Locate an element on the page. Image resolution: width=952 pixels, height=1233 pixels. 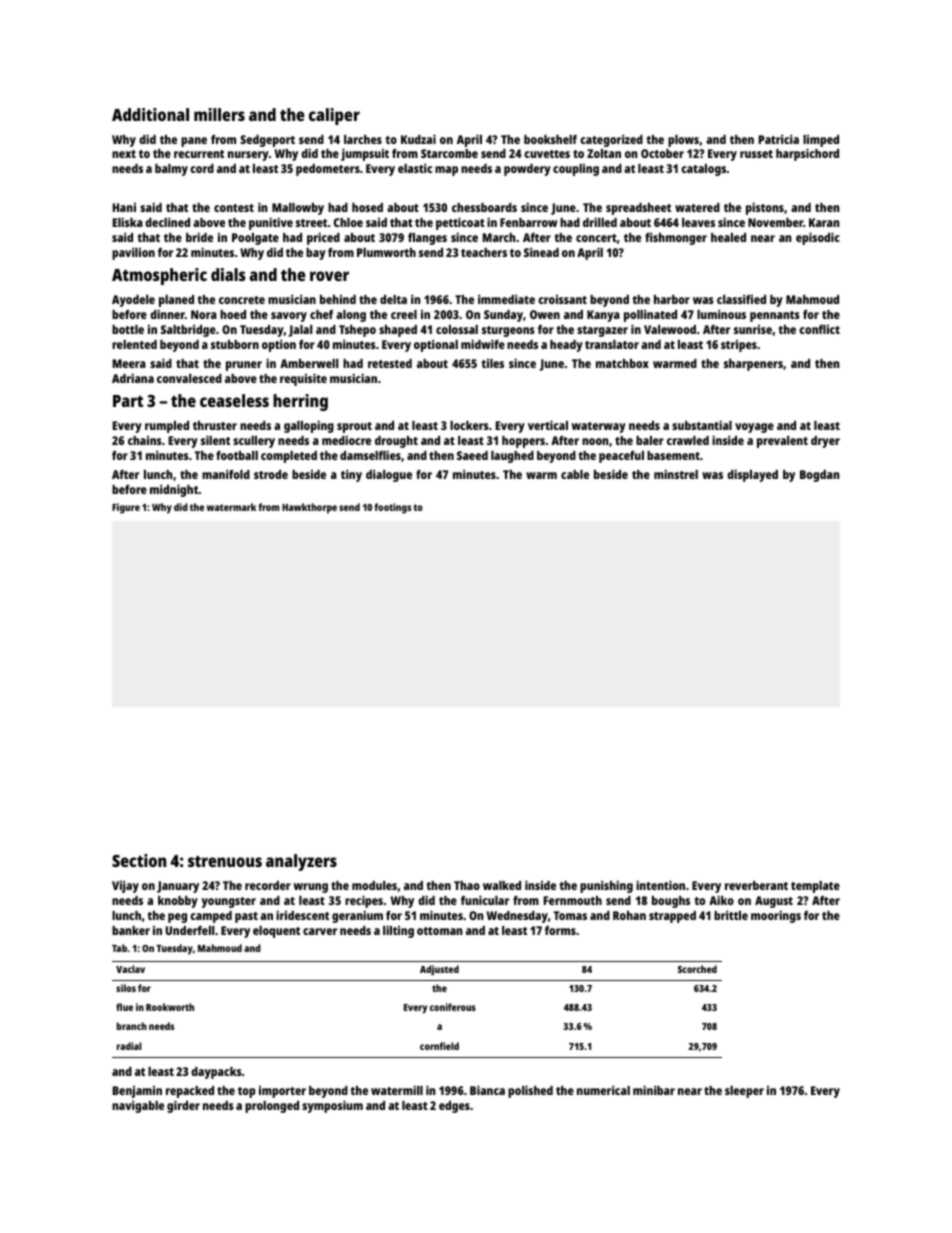
footings is located at coordinates (392, 508).
